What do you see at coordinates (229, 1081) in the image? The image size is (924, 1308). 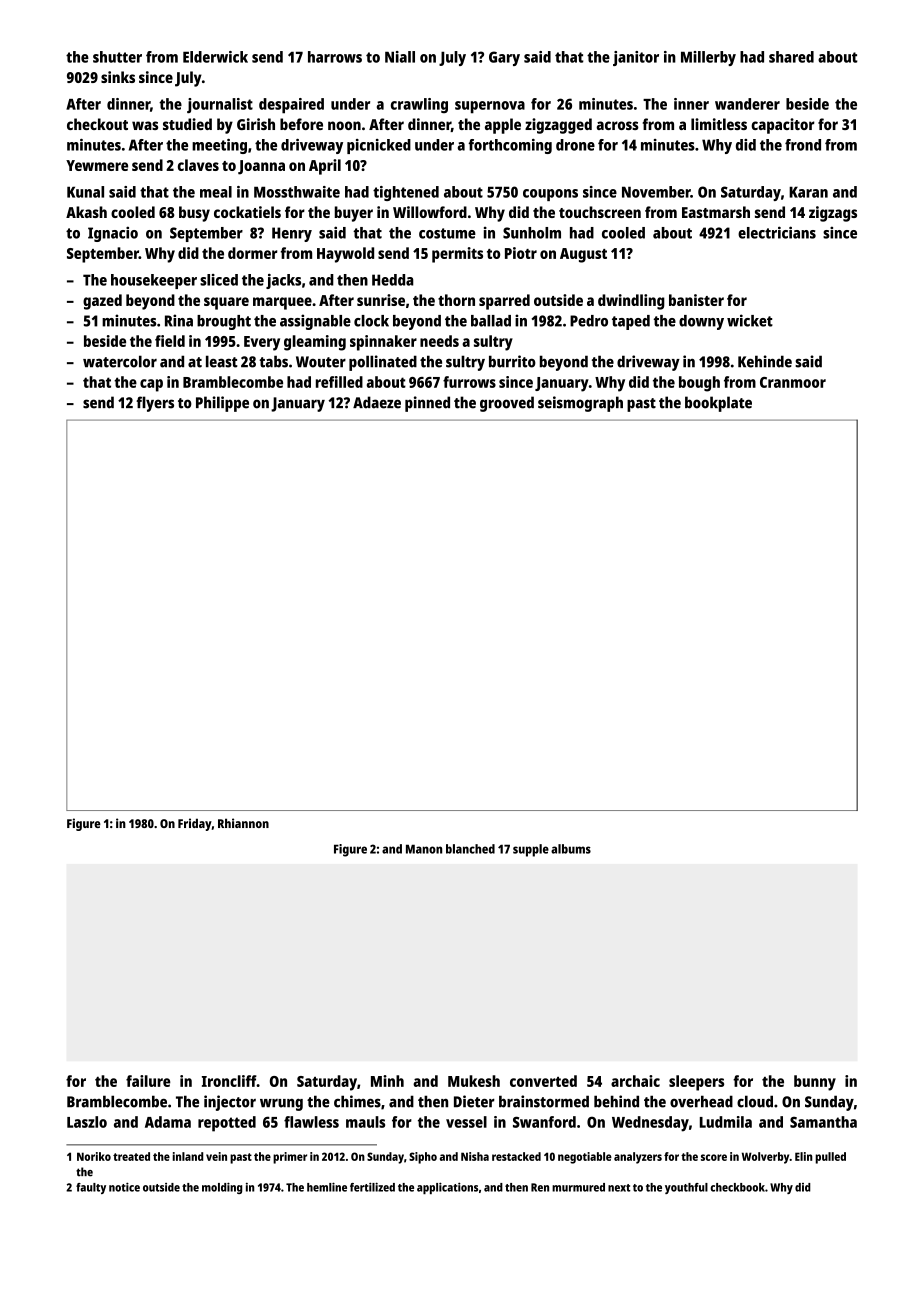 I see `Ironcliff` at bounding box center [229, 1081].
